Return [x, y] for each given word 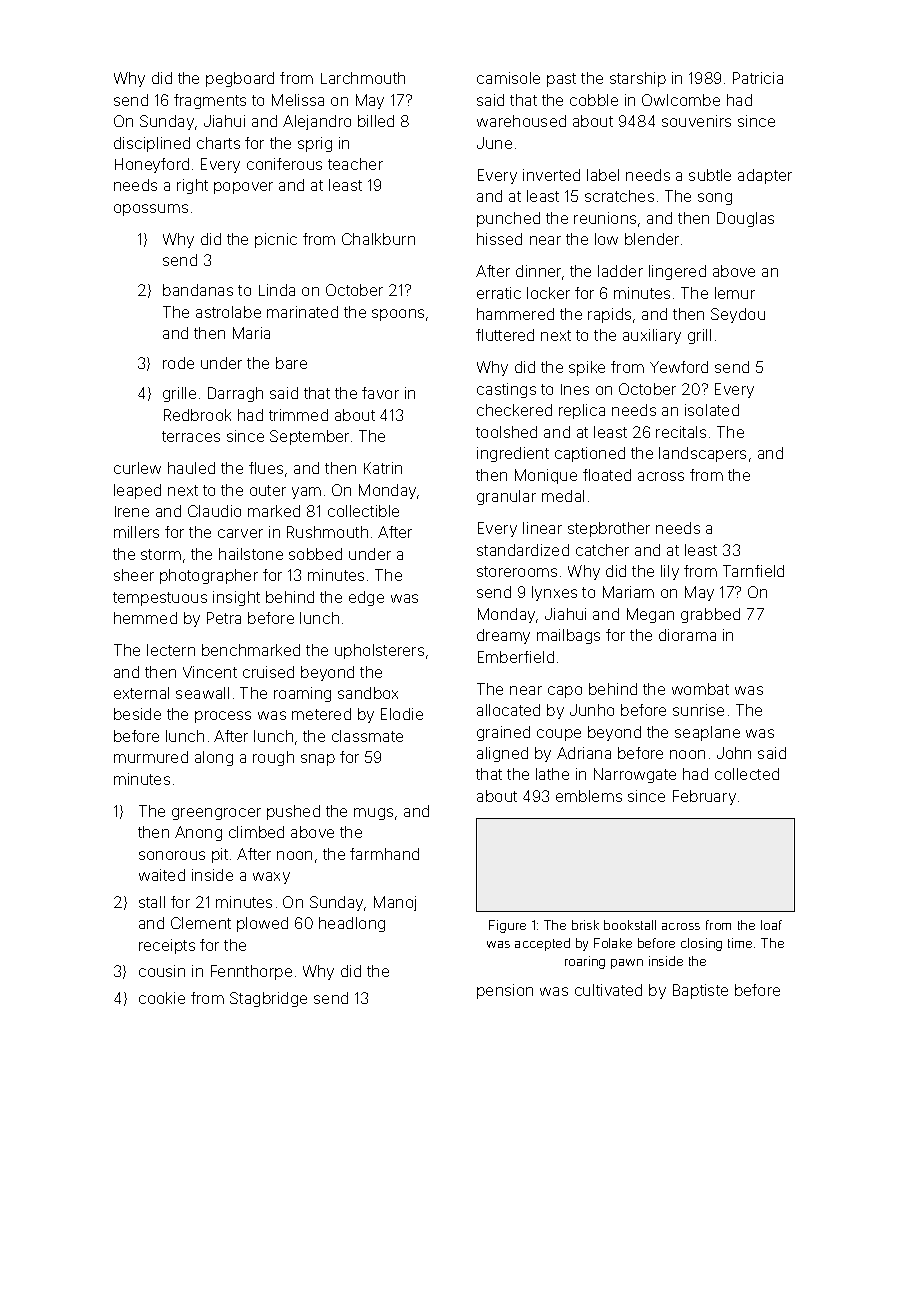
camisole [508, 78]
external [141, 693]
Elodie [402, 714]
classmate [367, 736]
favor [380, 393]
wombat [700, 689]
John [734, 753]
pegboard [240, 79]
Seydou [738, 315]
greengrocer [216, 814]
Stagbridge [268, 999]
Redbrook [197, 415]
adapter [765, 176]
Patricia [758, 78]
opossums [151, 210]
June [494, 143]
